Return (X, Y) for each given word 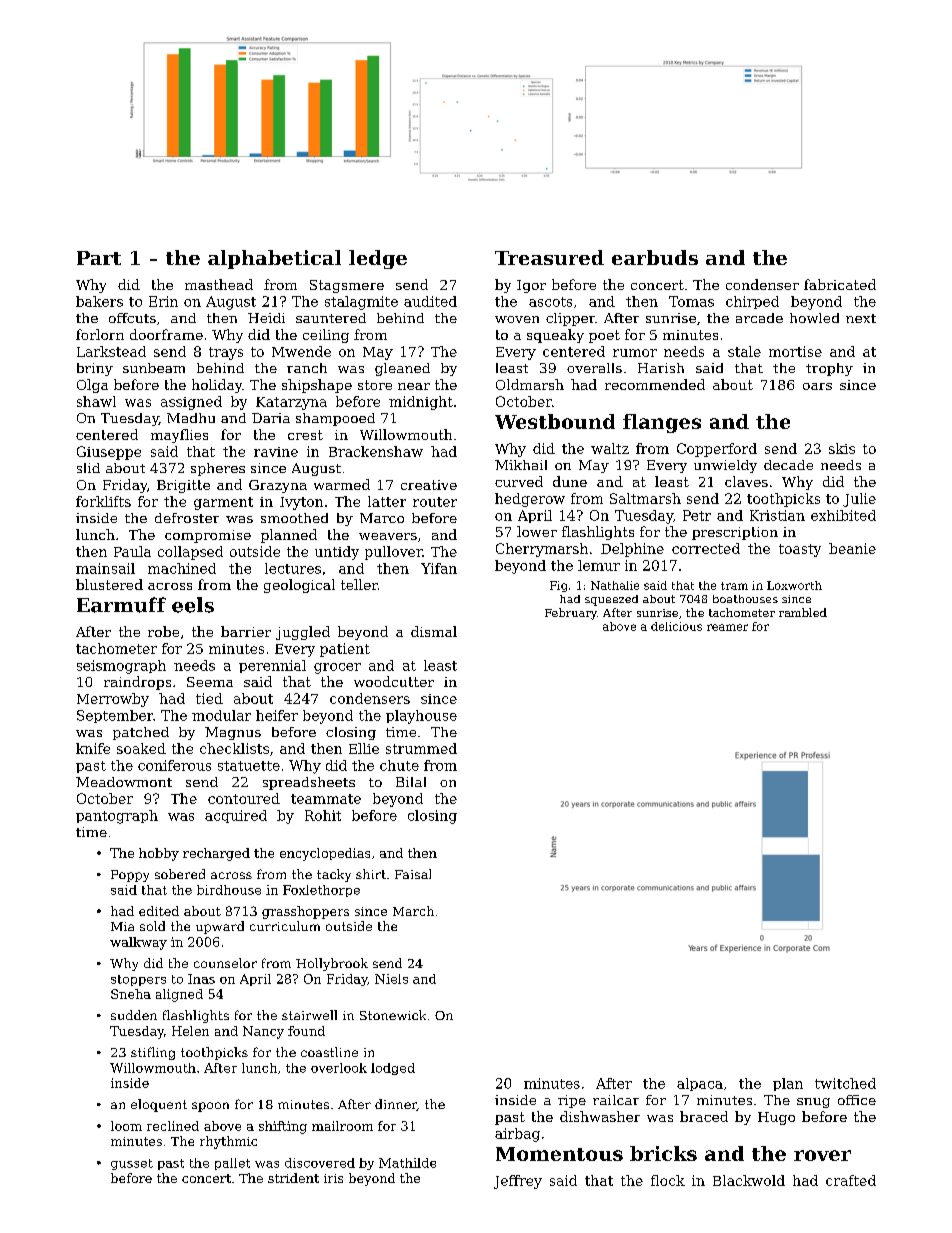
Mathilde (407, 1163)
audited (430, 301)
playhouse (421, 717)
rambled (803, 612)
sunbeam (154, 368)
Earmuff (121, 605)
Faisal (413, 874)
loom (126, 1126)
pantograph (117, 817)
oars (817, 386)
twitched (845, 1083)
